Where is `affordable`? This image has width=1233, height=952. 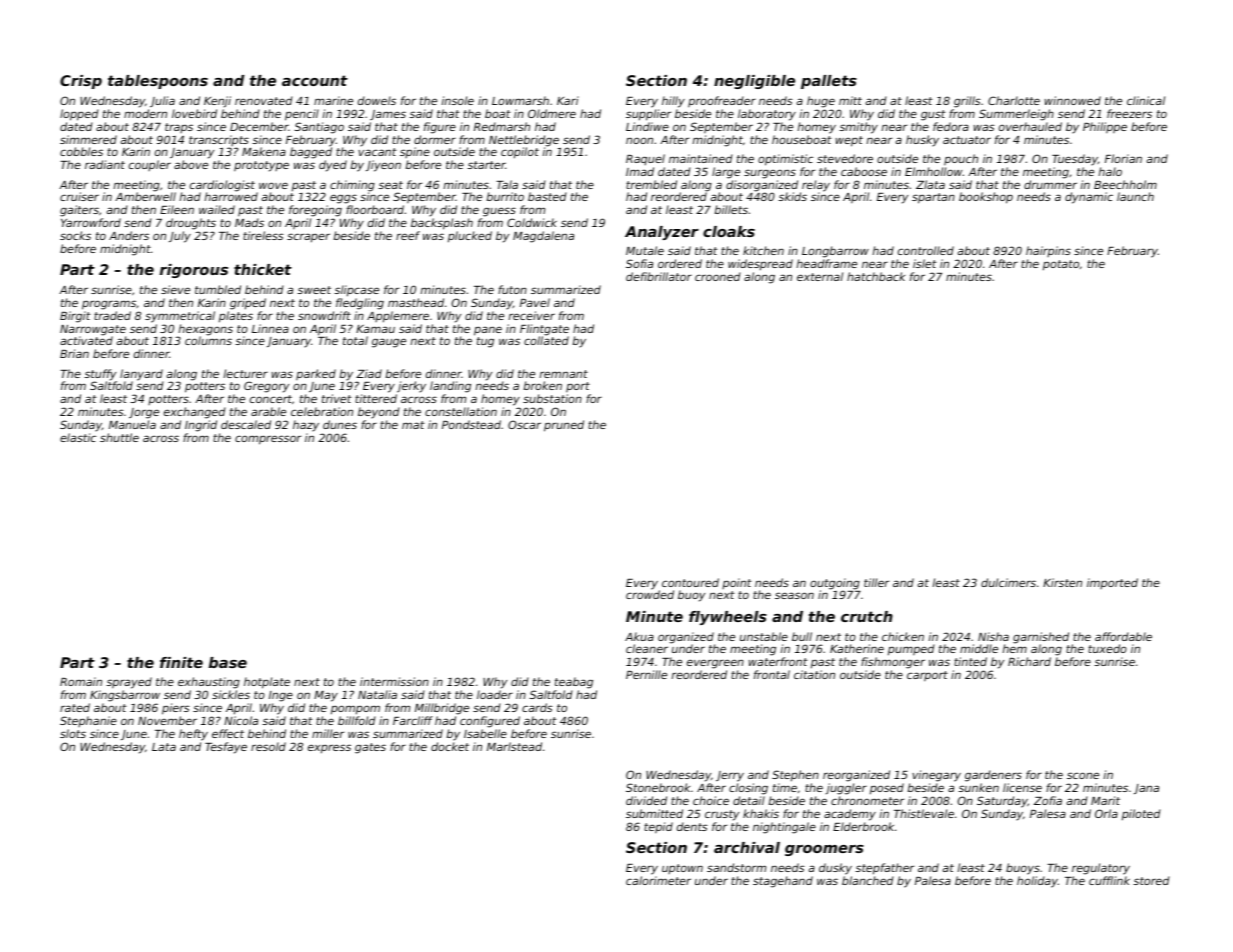
affordable is located at coordinates (1123, 636).
